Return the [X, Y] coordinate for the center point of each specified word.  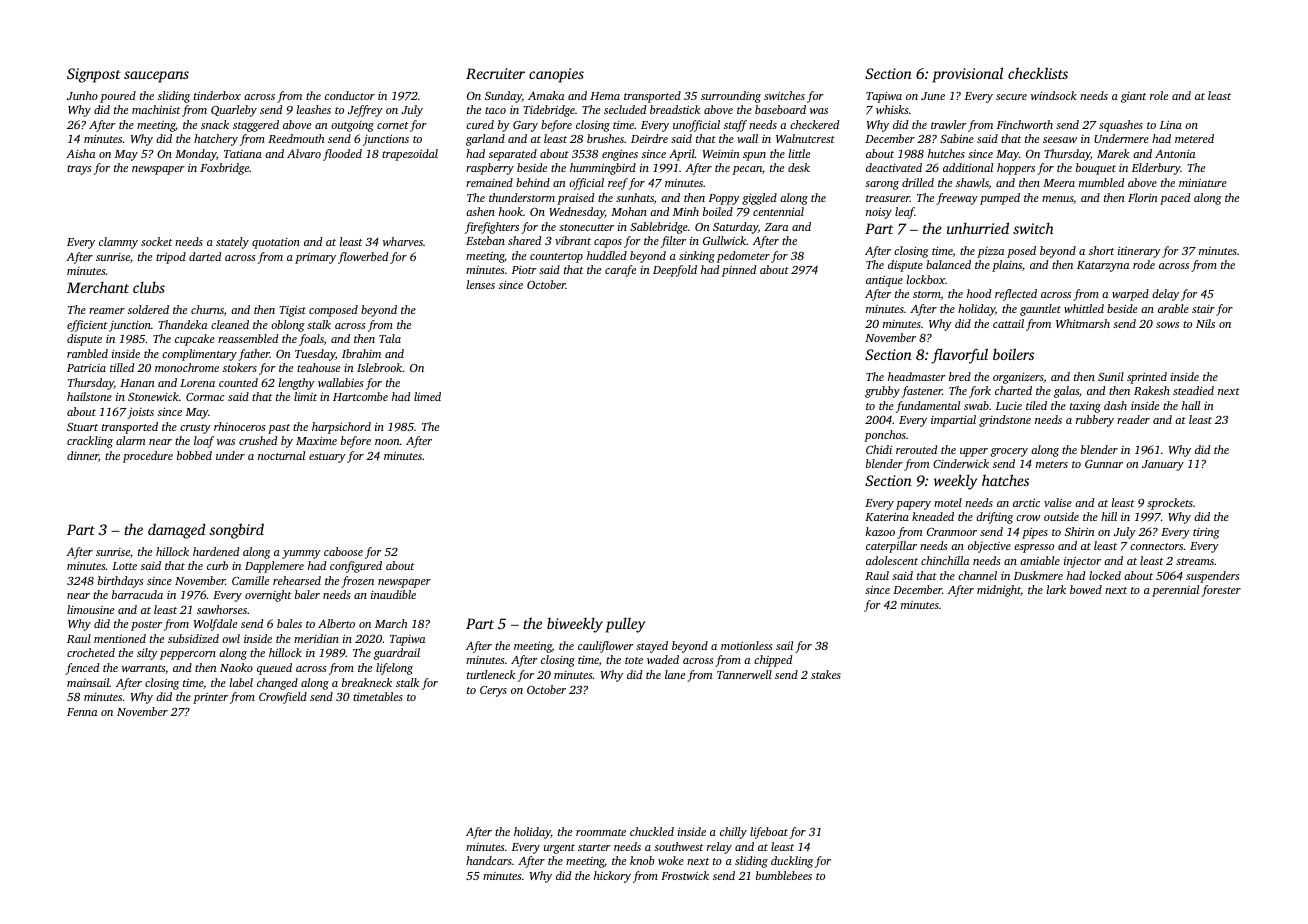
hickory [612, 877]
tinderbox [217, 95]
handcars [489, 860]
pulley [625, 625]
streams [1195, 561]
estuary [327, 458]
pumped [1000, 199]
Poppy [724, 199]
